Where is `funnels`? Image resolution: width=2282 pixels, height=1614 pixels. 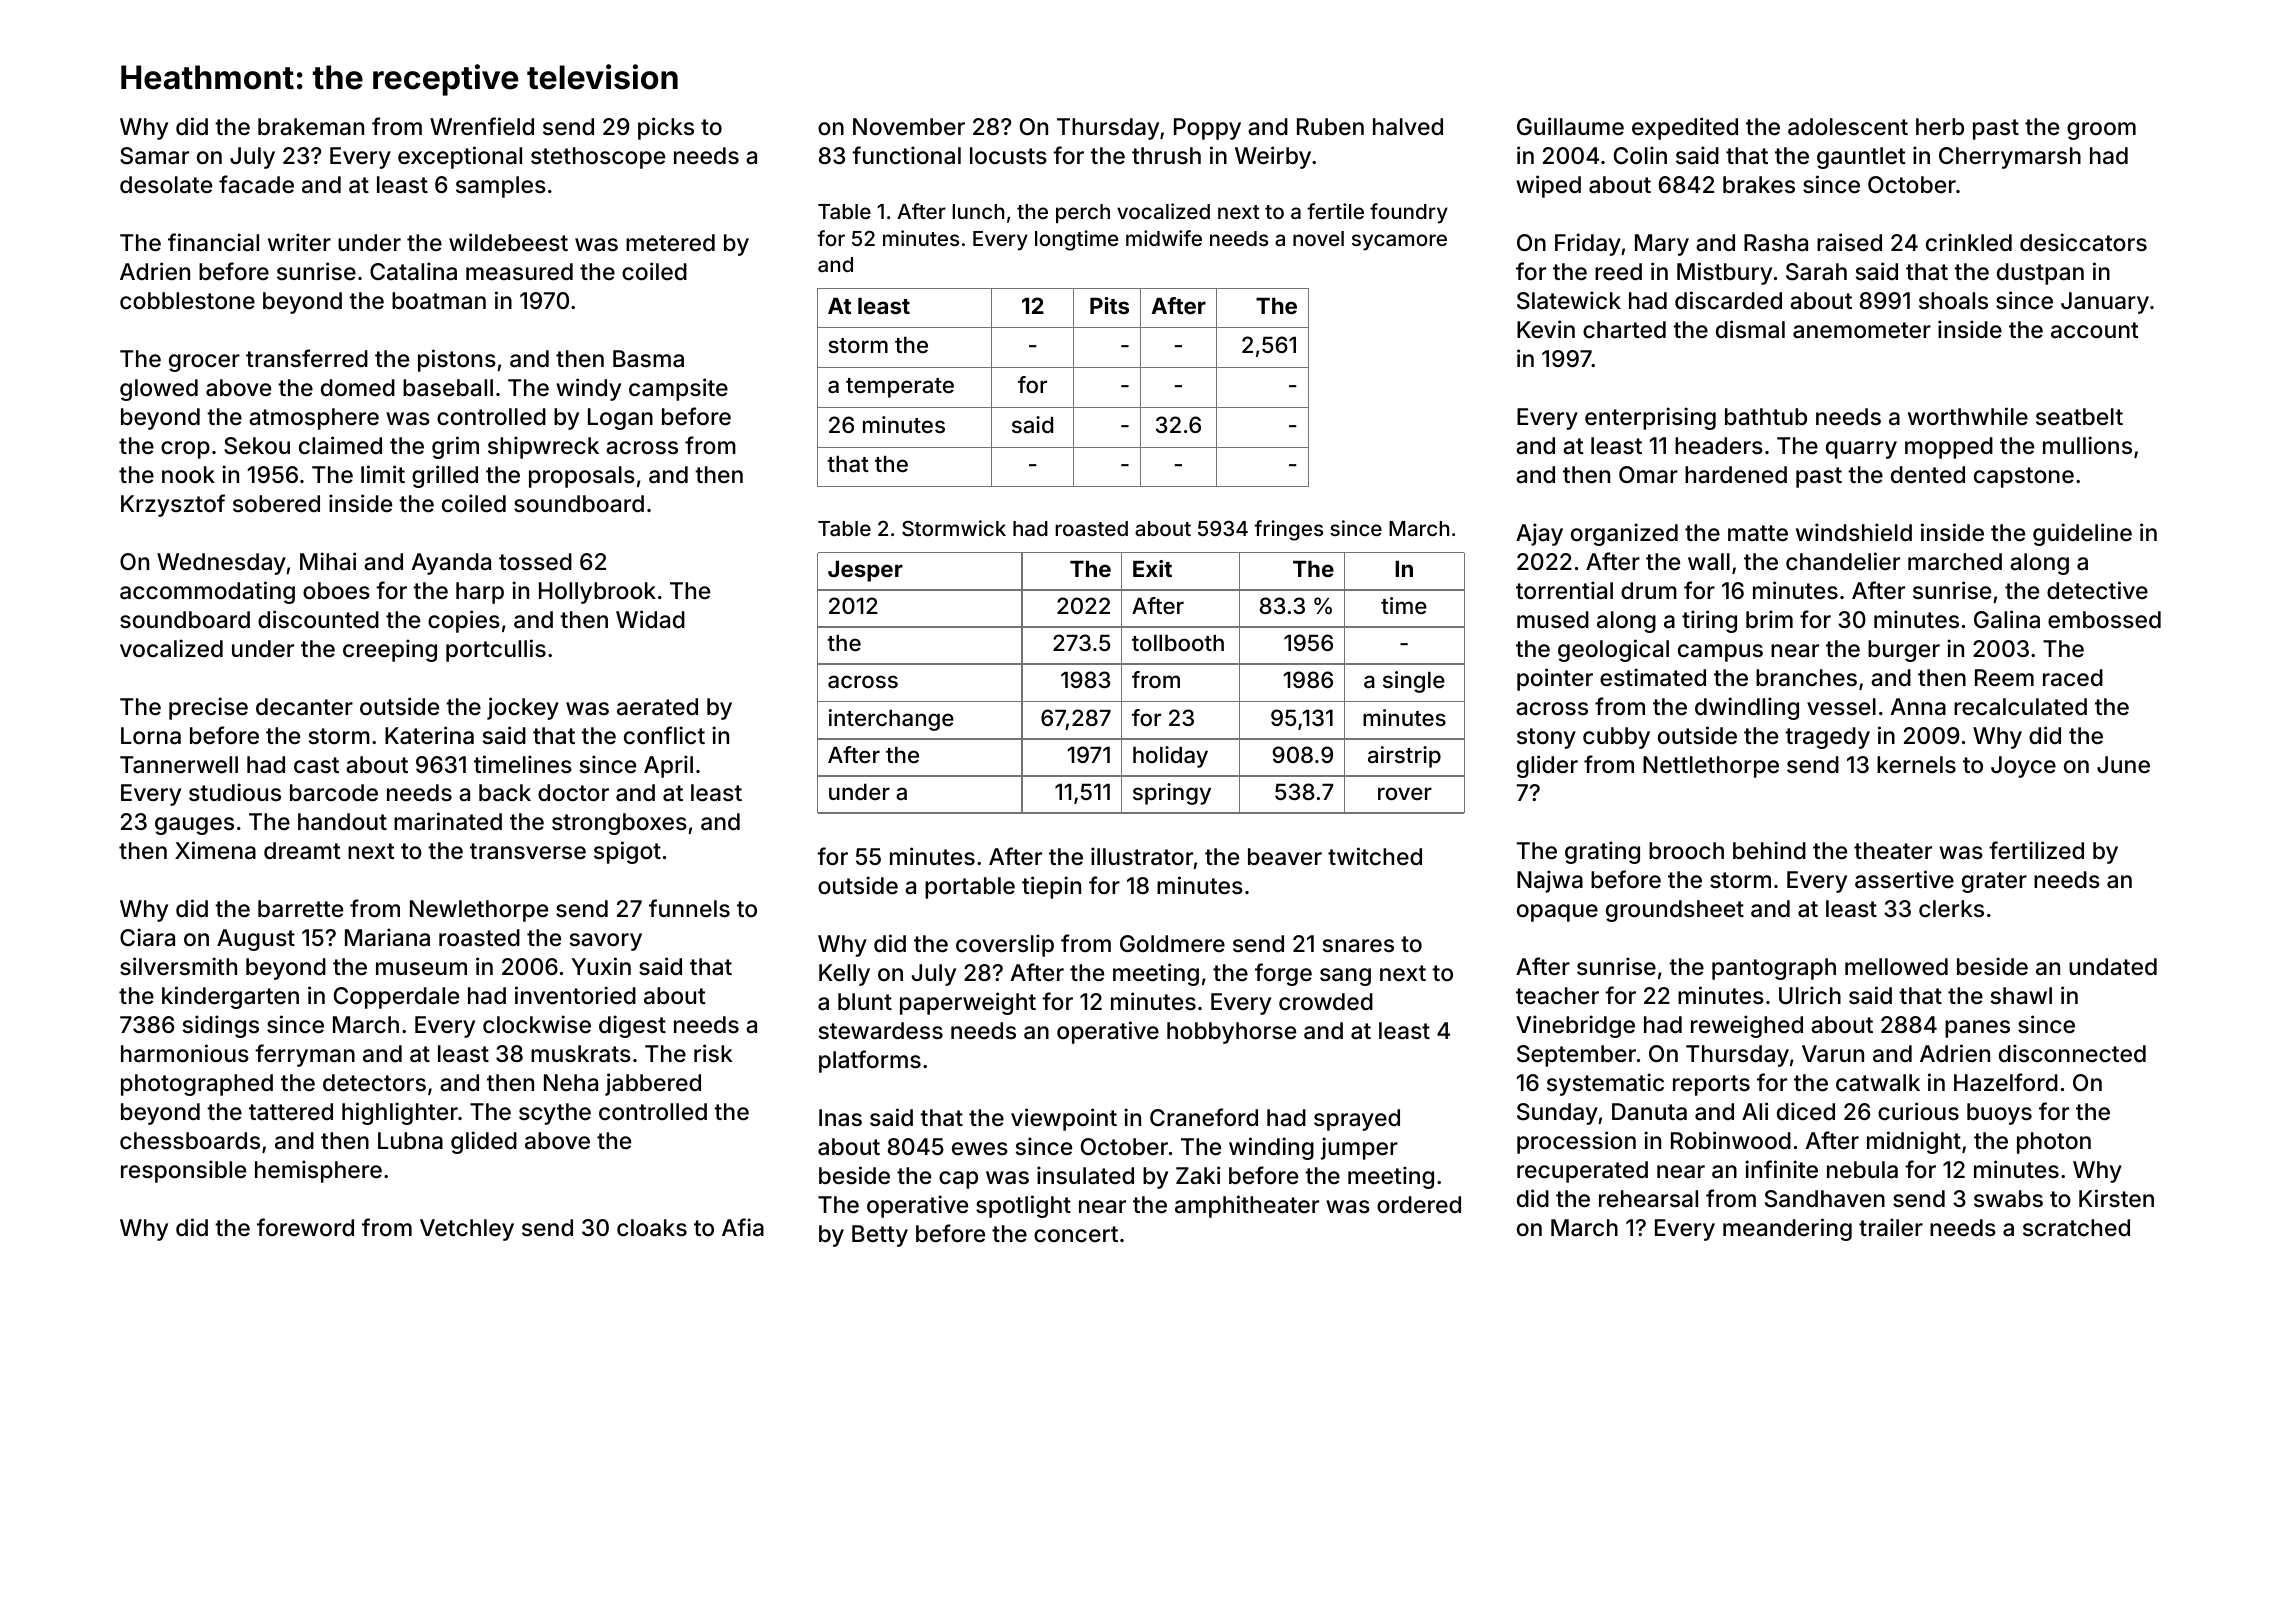 funnels is located at coordinates (689, 908).
